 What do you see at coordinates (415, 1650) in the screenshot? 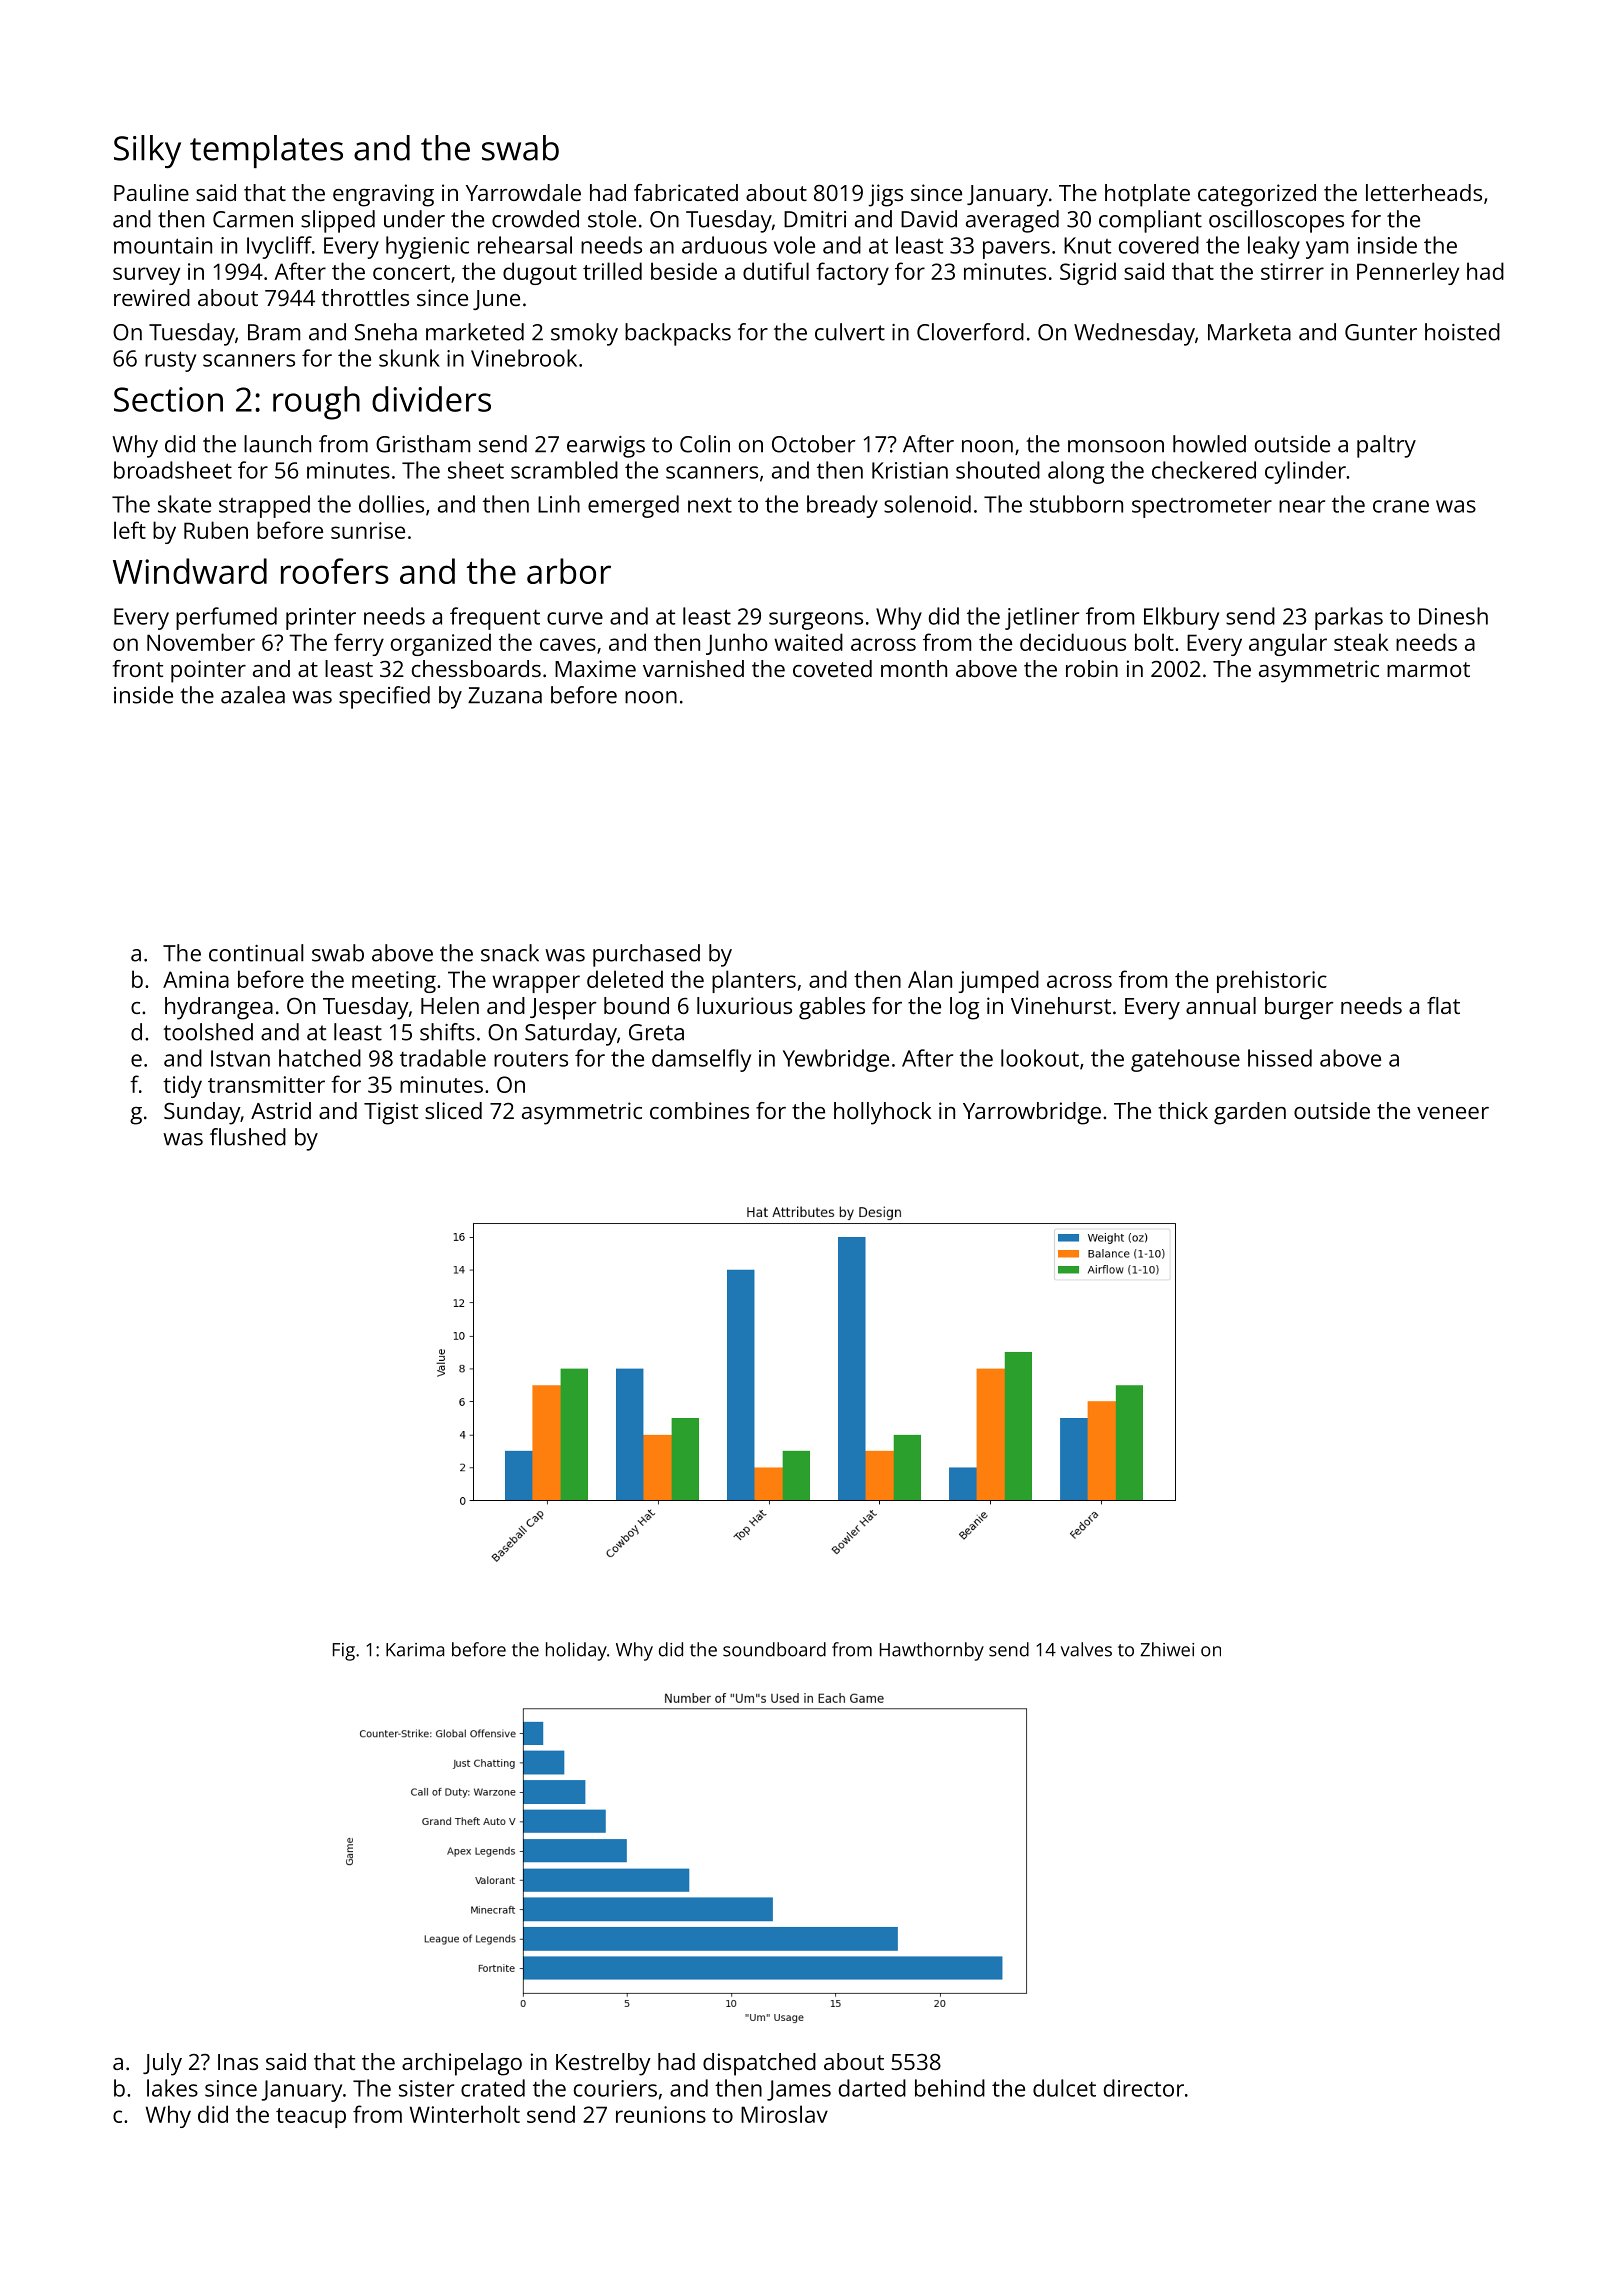
I see `Karima` at bounding box center [415, 1650].
